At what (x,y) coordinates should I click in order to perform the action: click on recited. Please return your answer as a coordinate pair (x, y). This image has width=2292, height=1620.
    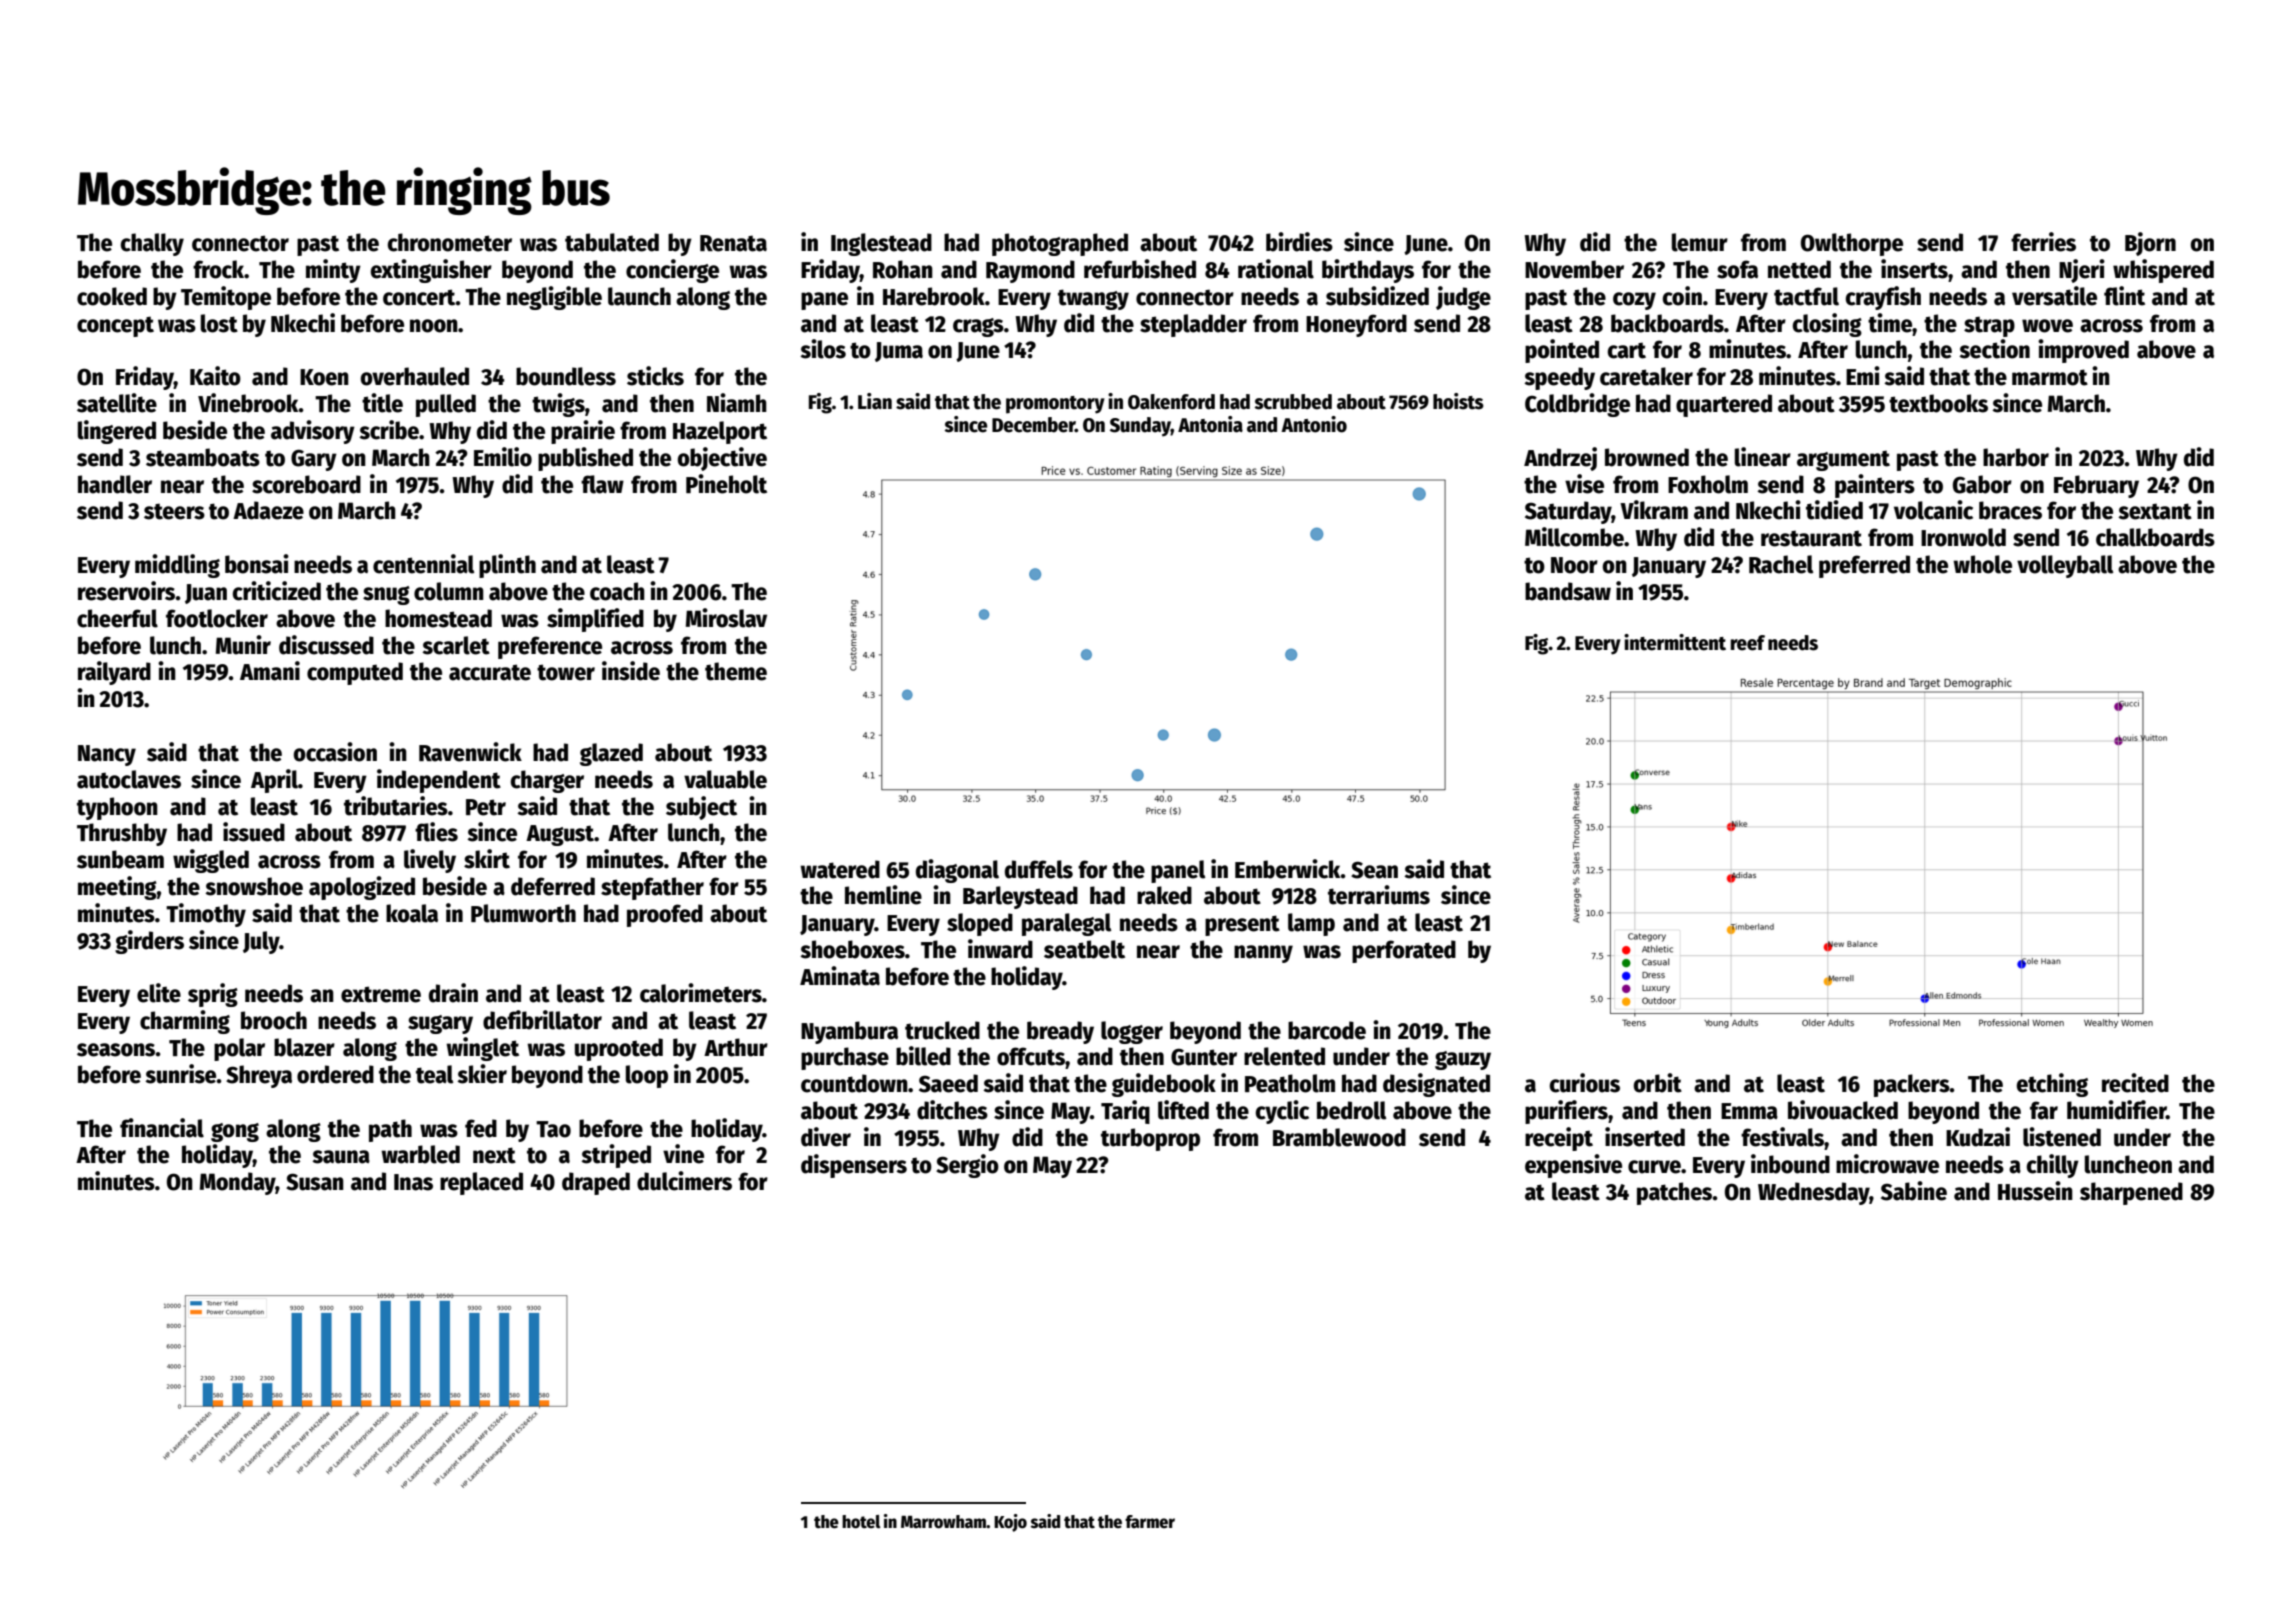
    Looking at the image, I should click on (2135, 1083).
